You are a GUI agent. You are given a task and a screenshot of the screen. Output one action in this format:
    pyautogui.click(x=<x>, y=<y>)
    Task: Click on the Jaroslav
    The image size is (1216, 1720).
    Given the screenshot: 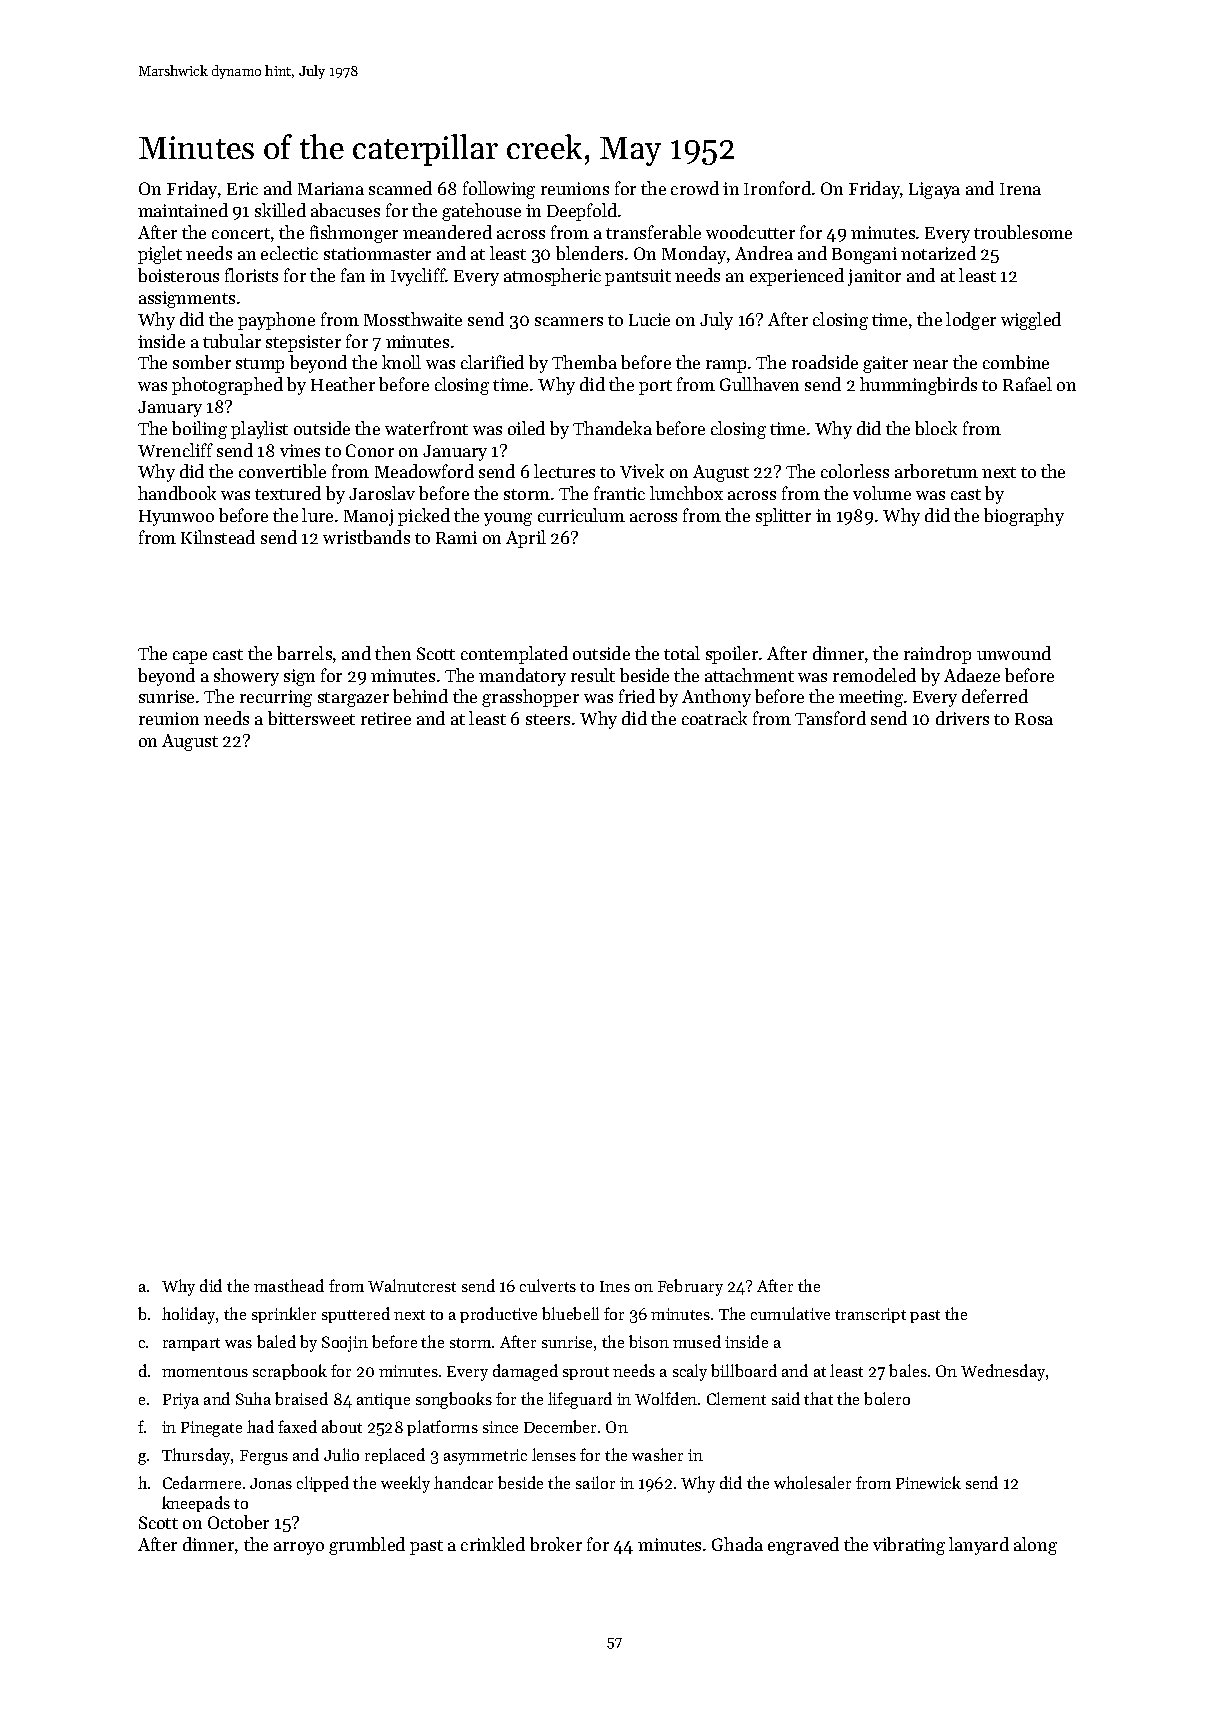 What is the action you would take?
    pyautogui.click(x=382, y=493)
